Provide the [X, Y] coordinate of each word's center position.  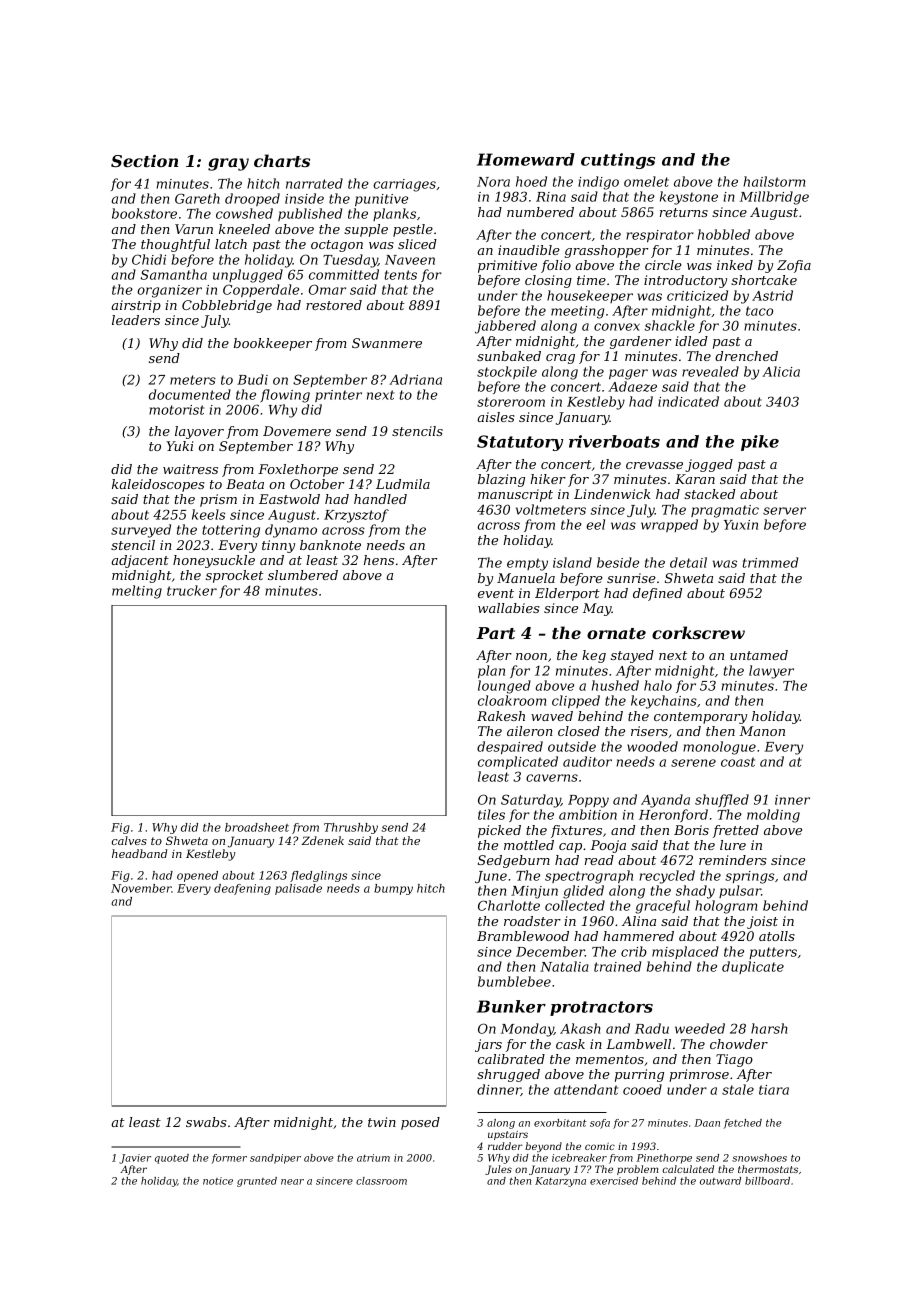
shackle [670, 325]
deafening [242, 889]
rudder [505, 1146]
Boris [691, 830]
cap [570, 848]
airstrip [136, 306]
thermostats [768, 1169]
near [292, 1182]
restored [334, 305]
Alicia [781, 371]
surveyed [141, 531]
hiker [548, 479]
